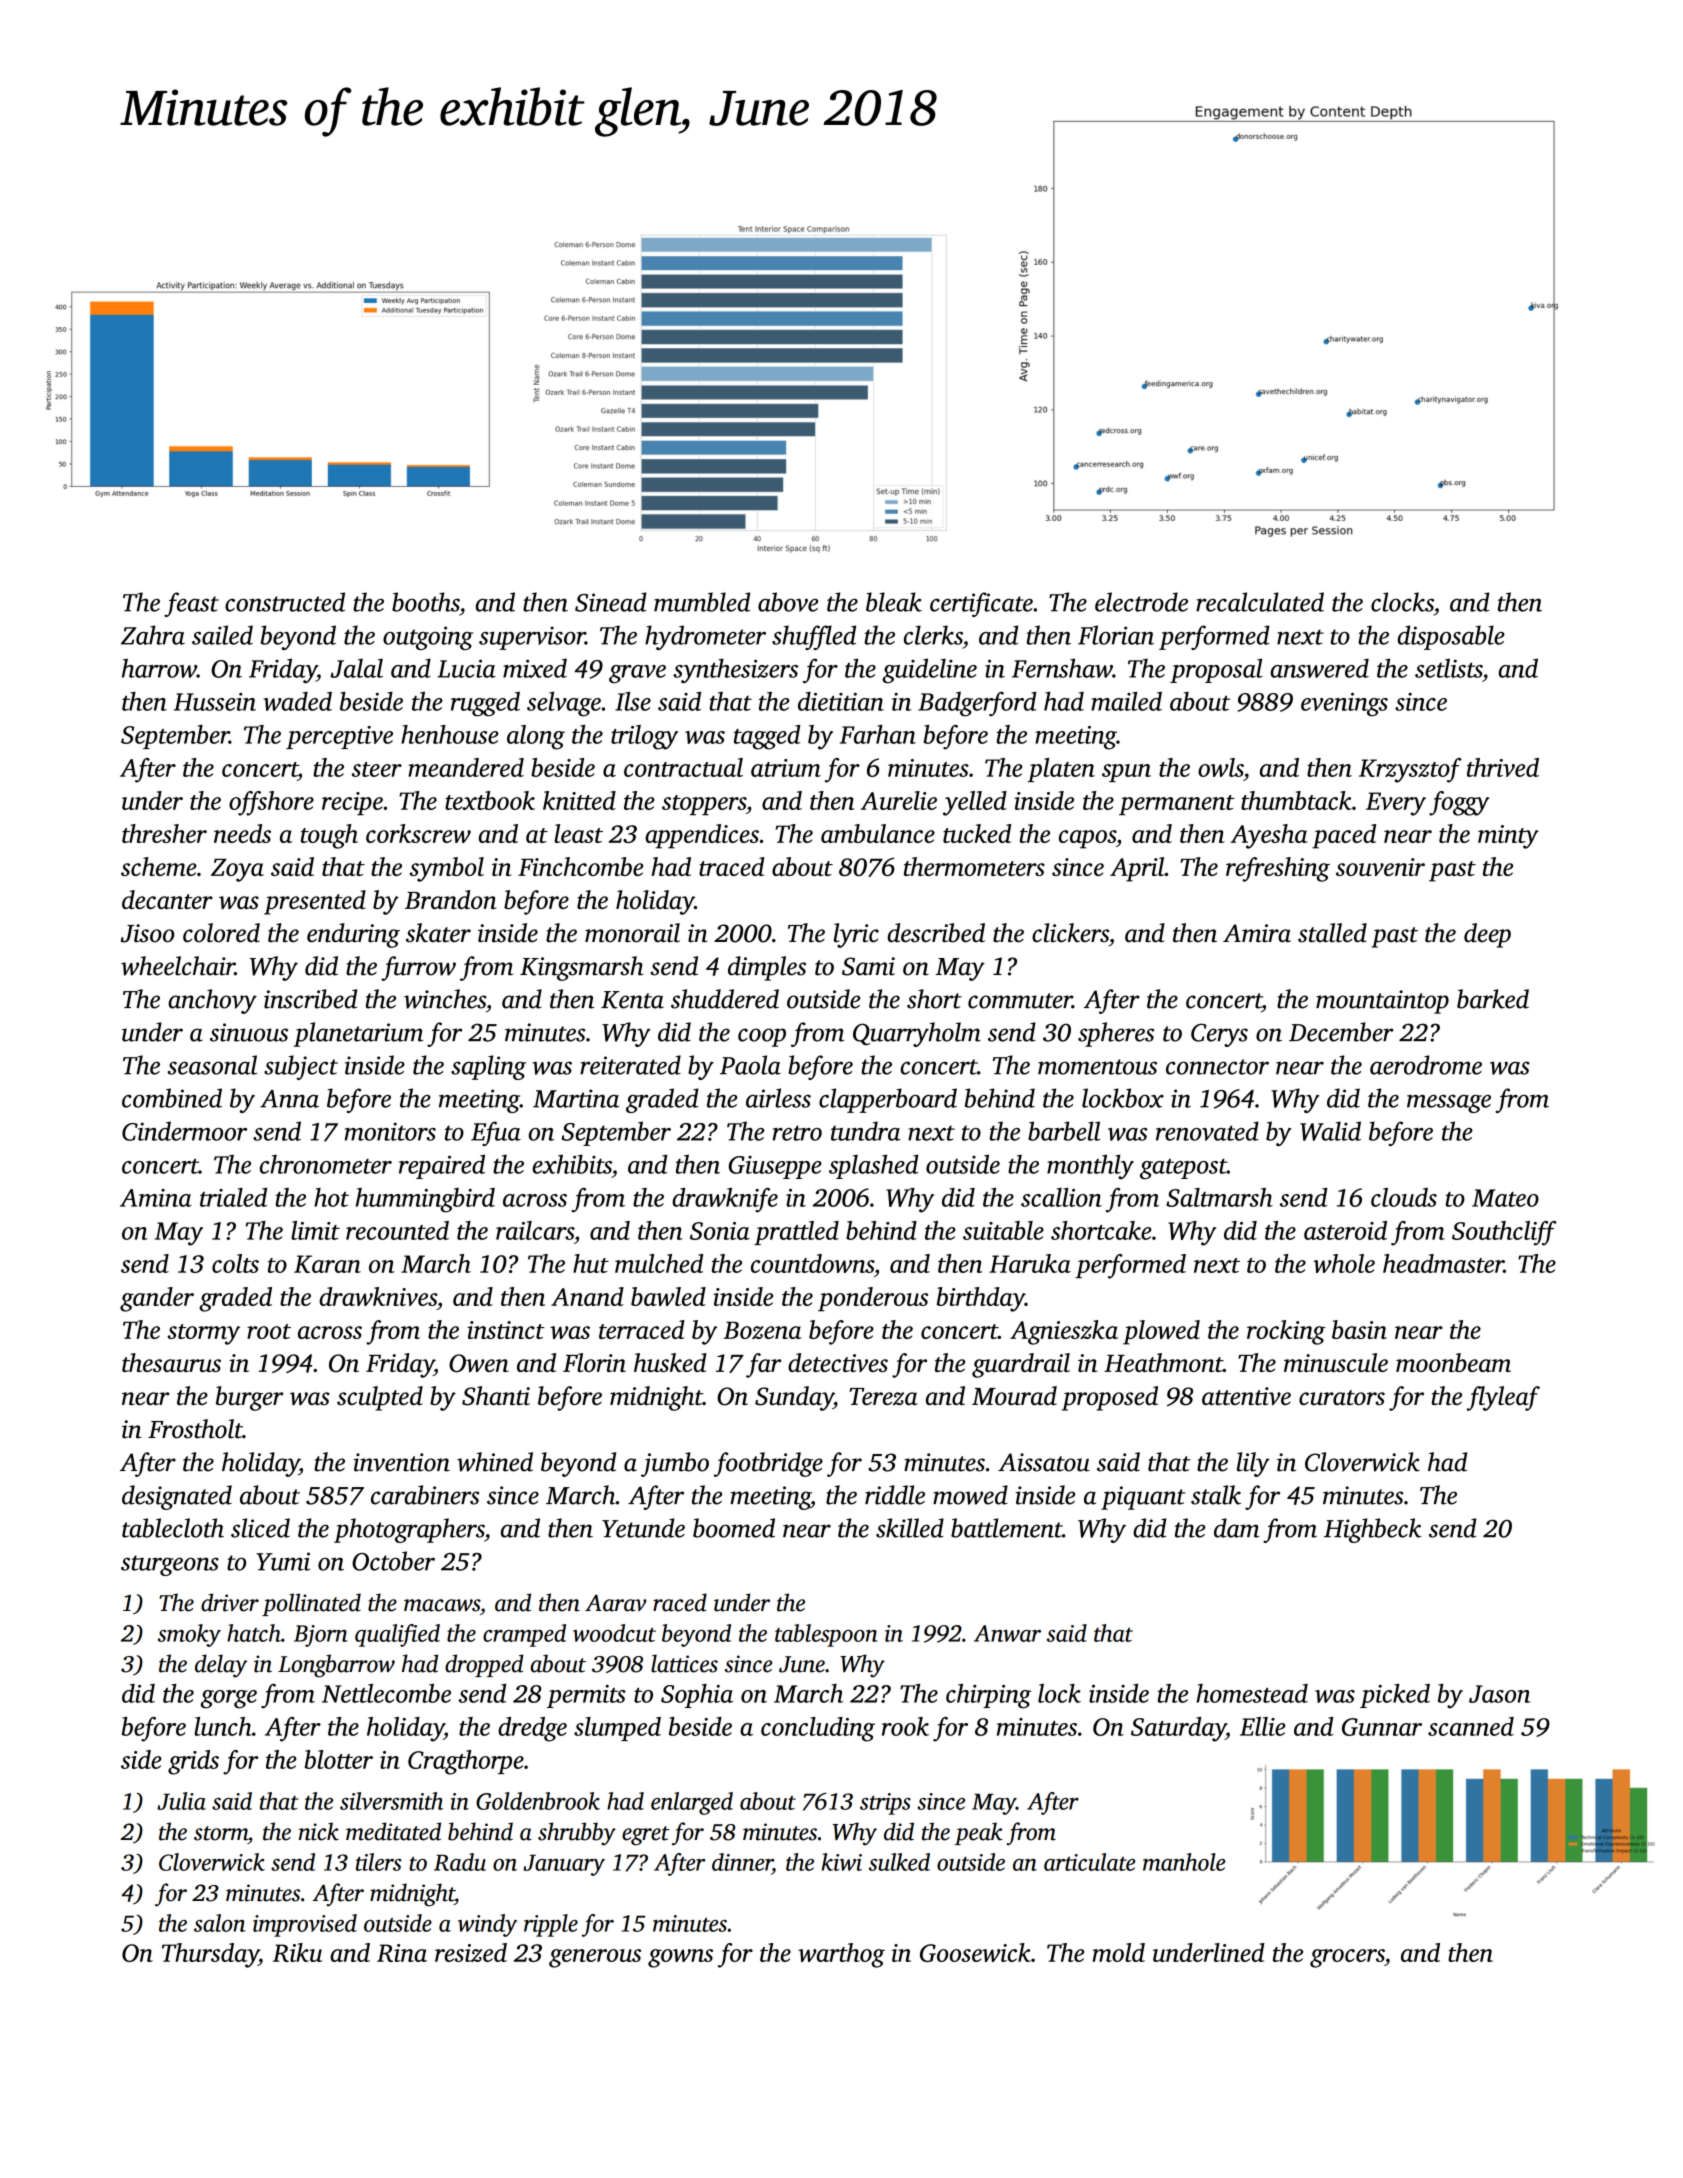 This screenshot has height=2178, width=1683. I want to click on gorge, so click(229, 1699).
